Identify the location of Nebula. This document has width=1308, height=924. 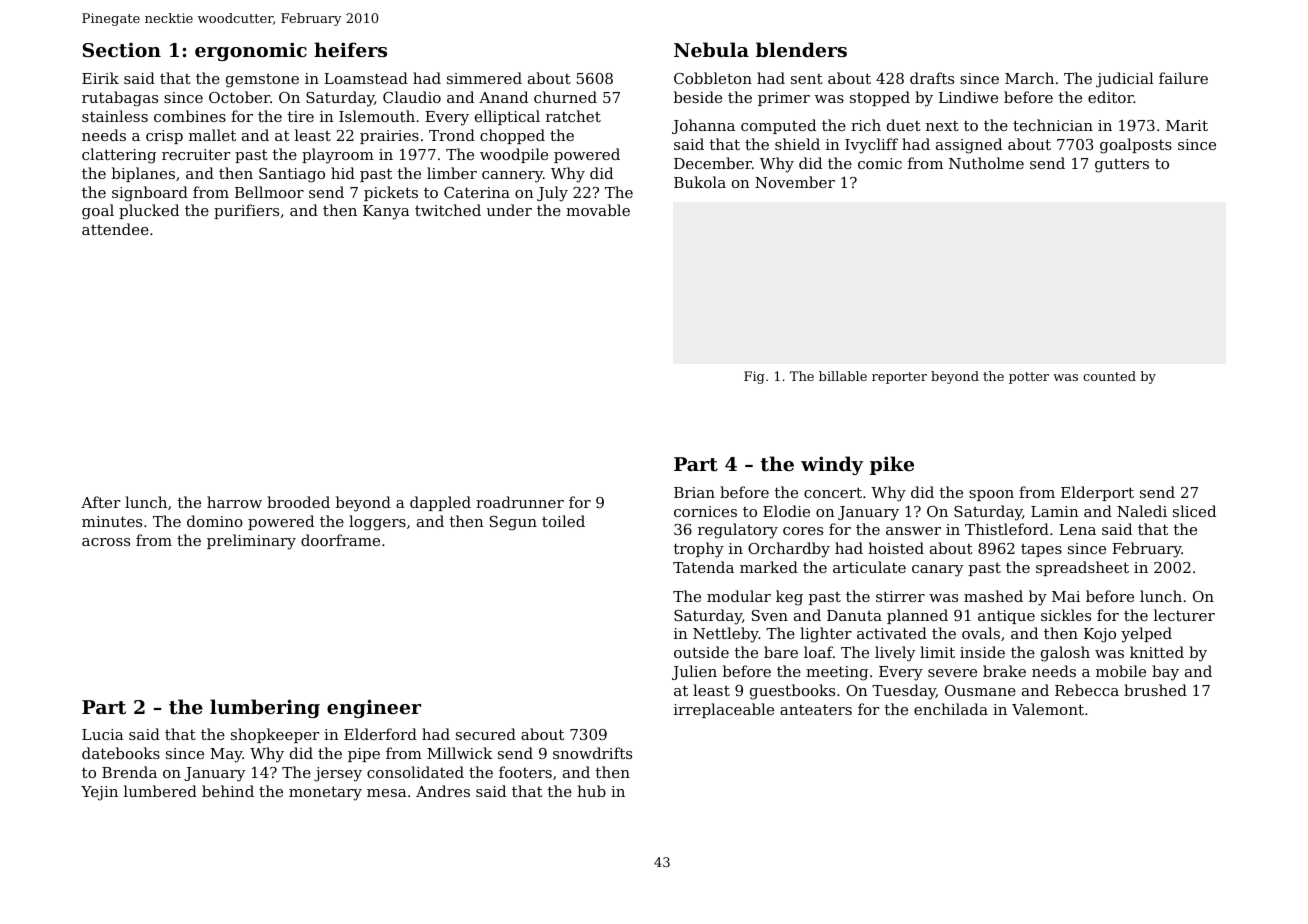
(711, 49).
